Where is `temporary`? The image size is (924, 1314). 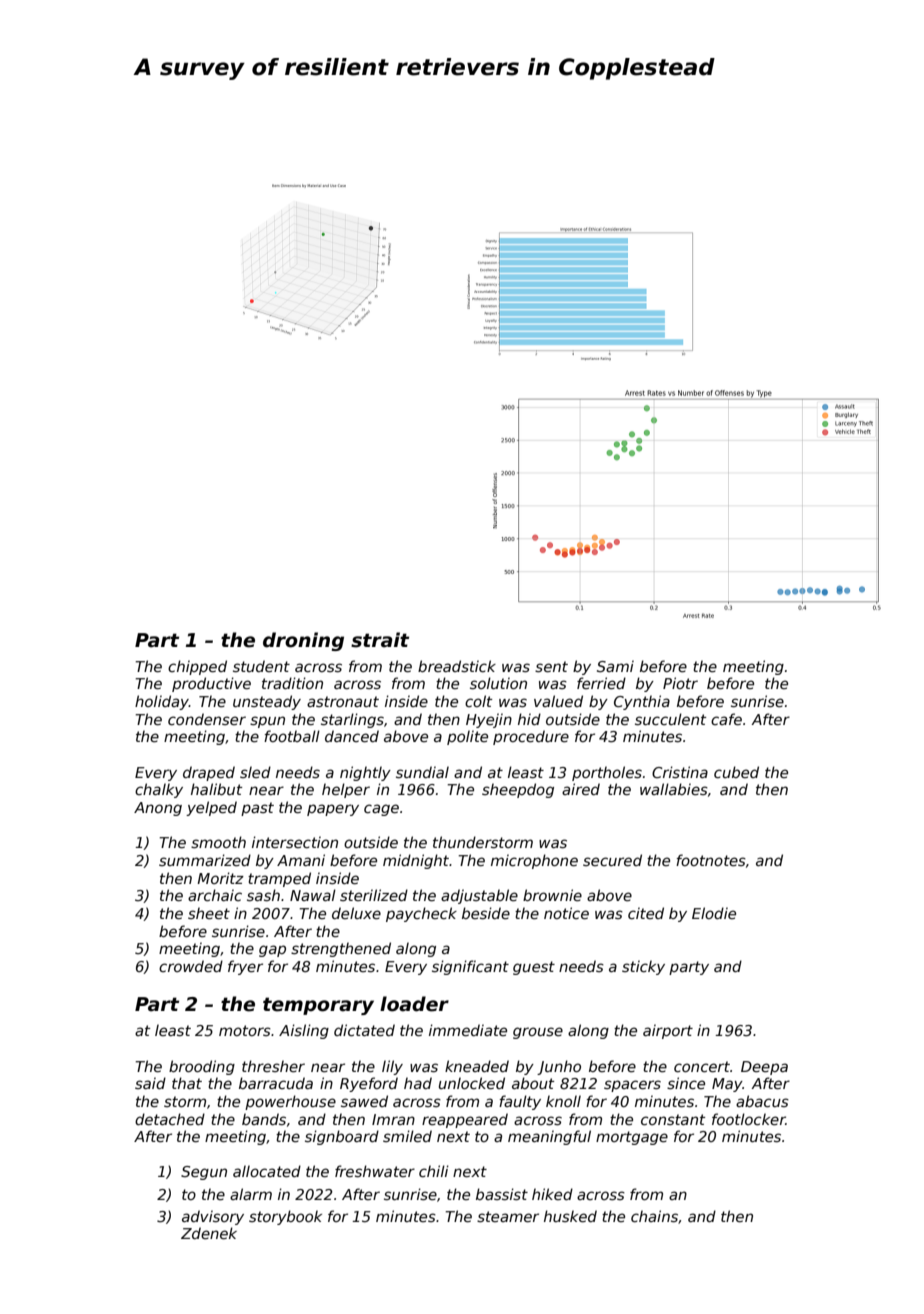 temporary is located at coordinates (318, 1006).
